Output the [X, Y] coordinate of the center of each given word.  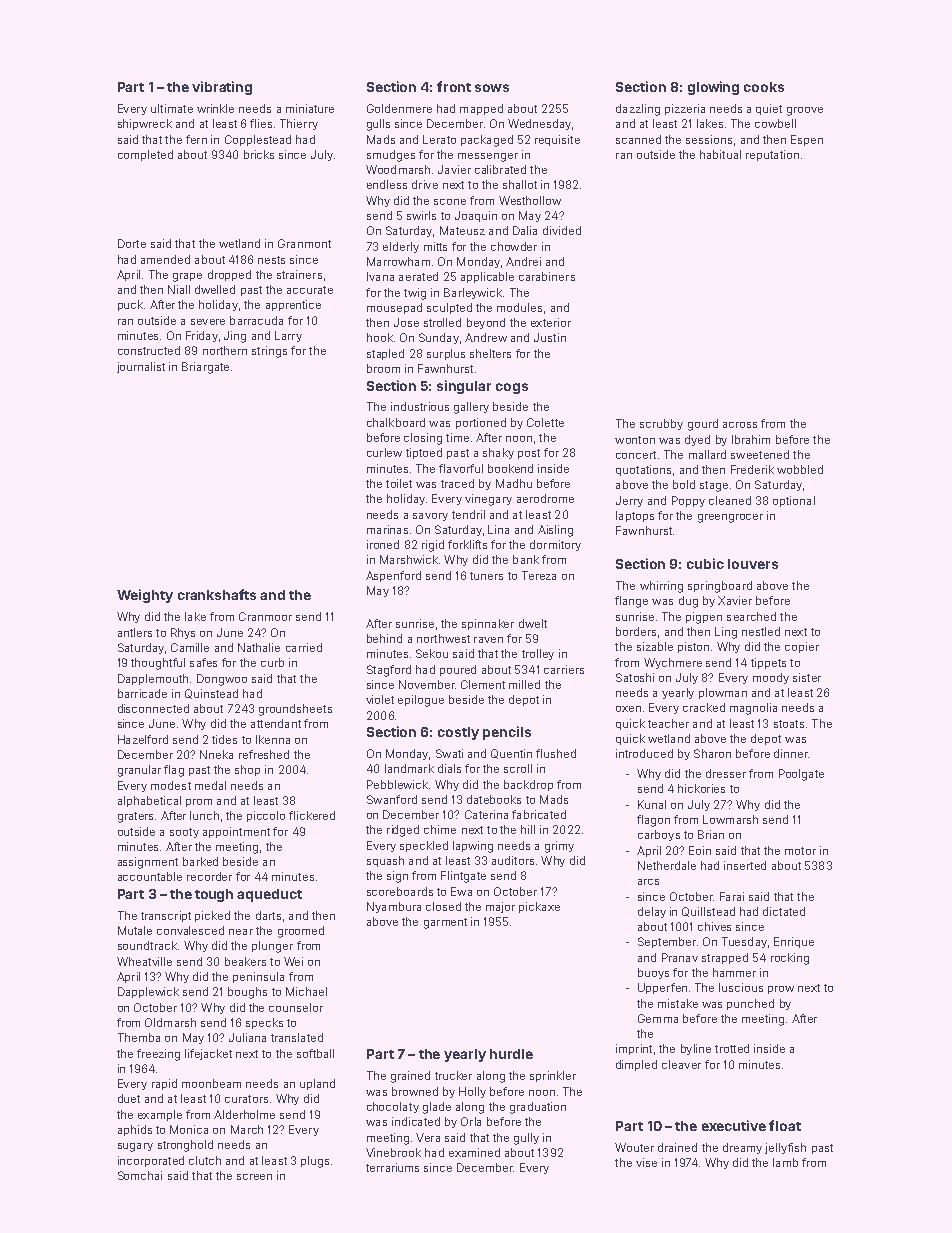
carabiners [547, 276]
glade [437, 1108]
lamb [785, 1162]
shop [247, 770]
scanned [638, 139]
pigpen [704, 618]
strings [269, 352]
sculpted [449, 308]
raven [488, 640]
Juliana [247, 1037]
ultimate [172, 108]
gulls [378, 125]
